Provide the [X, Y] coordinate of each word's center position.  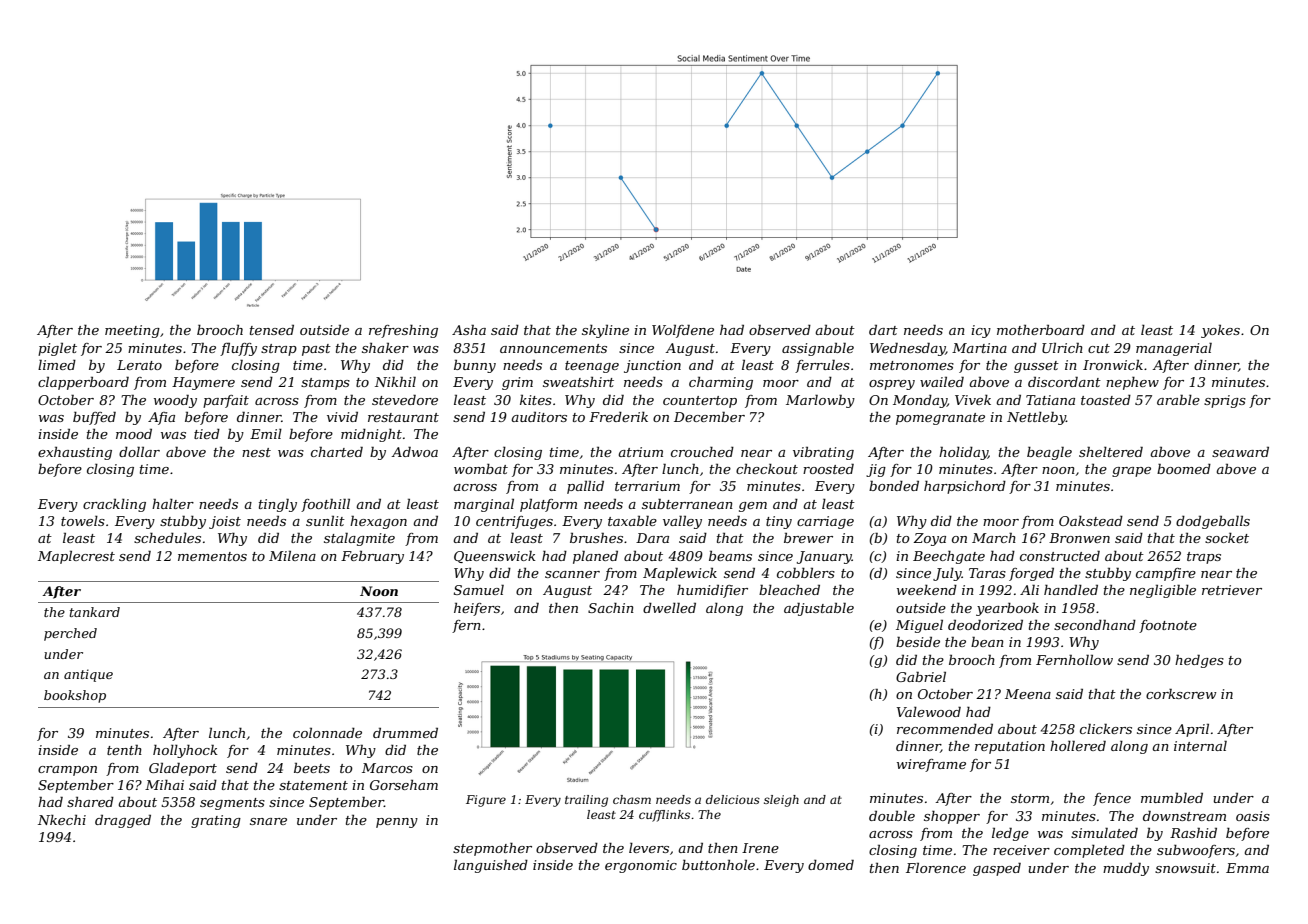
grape [1131, 472]
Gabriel [921, 677]
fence [1112, 799]
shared [90, 802]
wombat [481, 469]
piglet [57, 349]
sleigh [781, 801]
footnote [1168, 626]
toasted [1106, 400]
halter [173, 504]
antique [88, 675]
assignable [818, 349]
